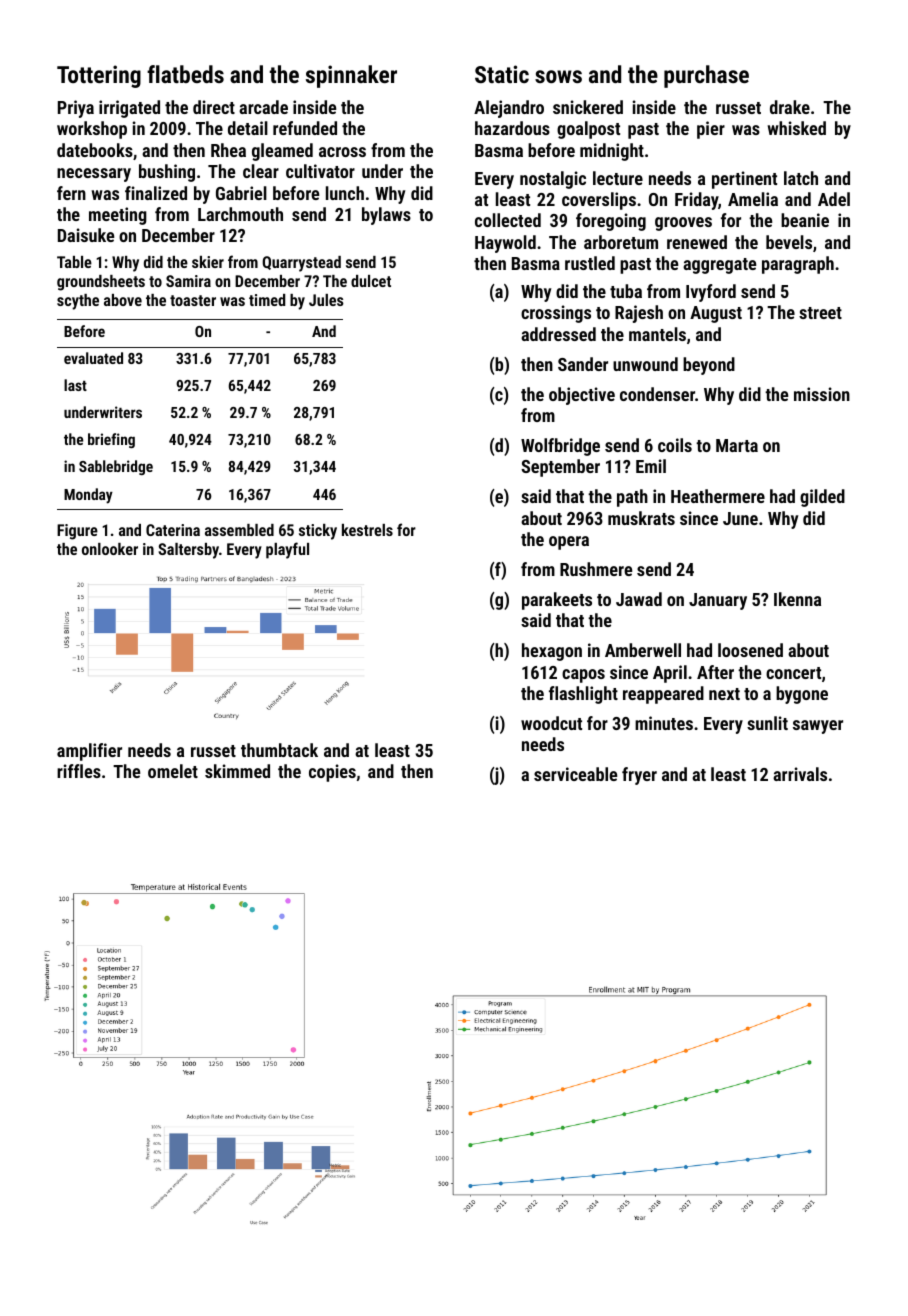 The image size is (908, 1316). I want to click on briefing, so click(111, 440).
